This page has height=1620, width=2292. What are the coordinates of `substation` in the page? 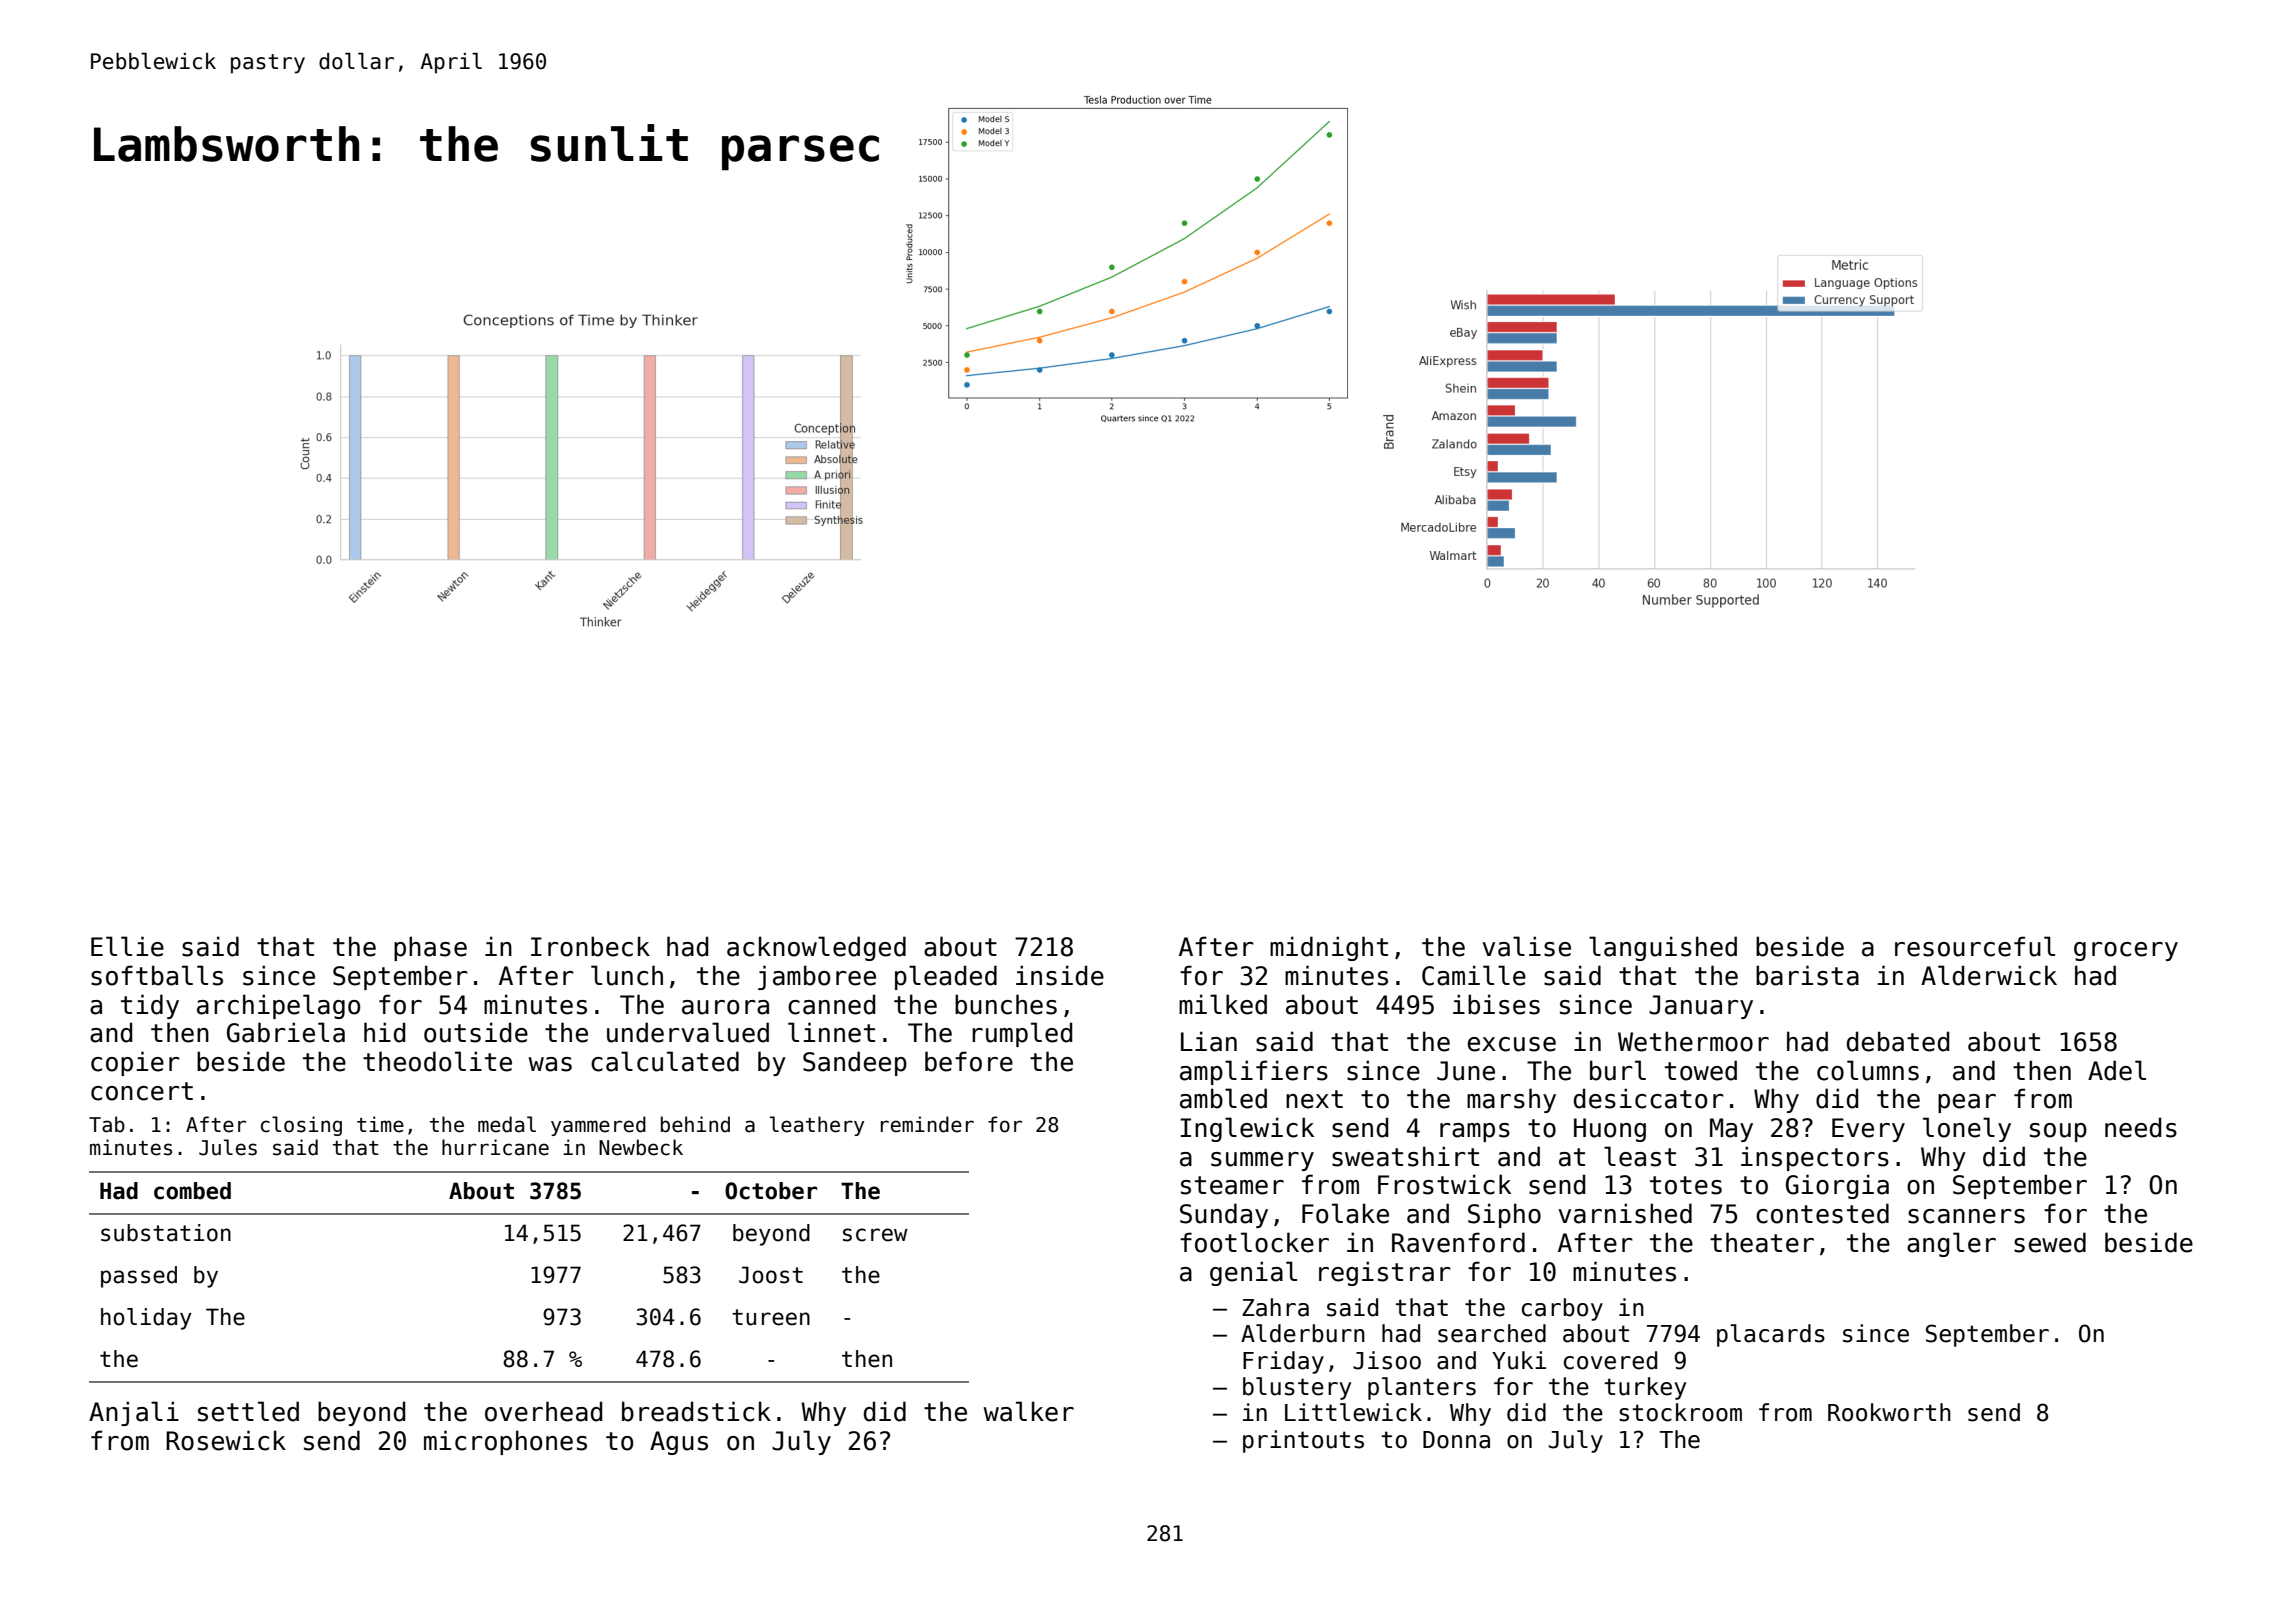 It's located at (166, 1233).
